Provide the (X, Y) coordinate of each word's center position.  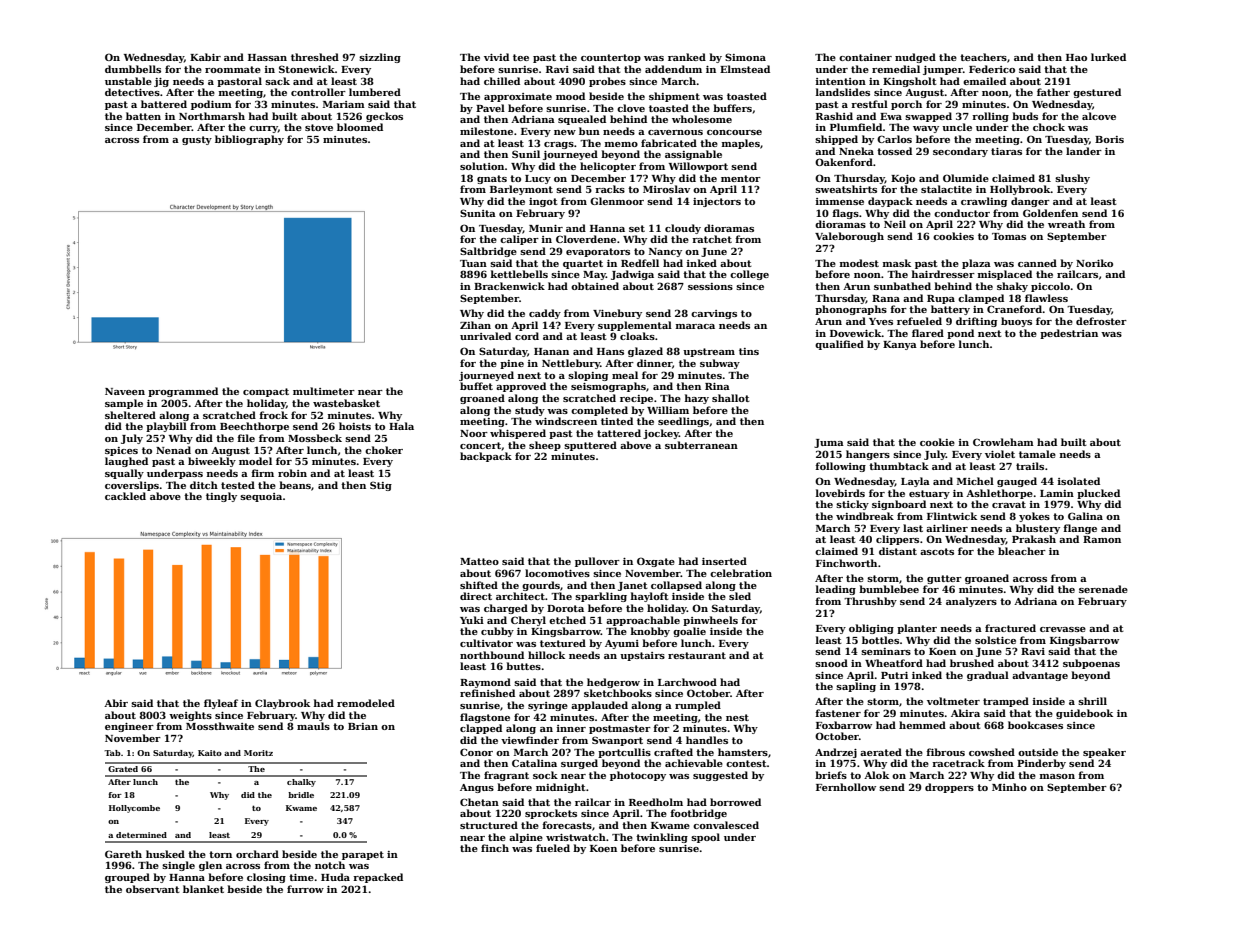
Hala (401, 426)
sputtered (590, 446)
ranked (687, 57)
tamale (1037, 454)
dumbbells (133, 69)
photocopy (638, 776)
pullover (597, 562)
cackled (125, 496)
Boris (1109, 139)
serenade (1103, 589)
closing (266, 878)
